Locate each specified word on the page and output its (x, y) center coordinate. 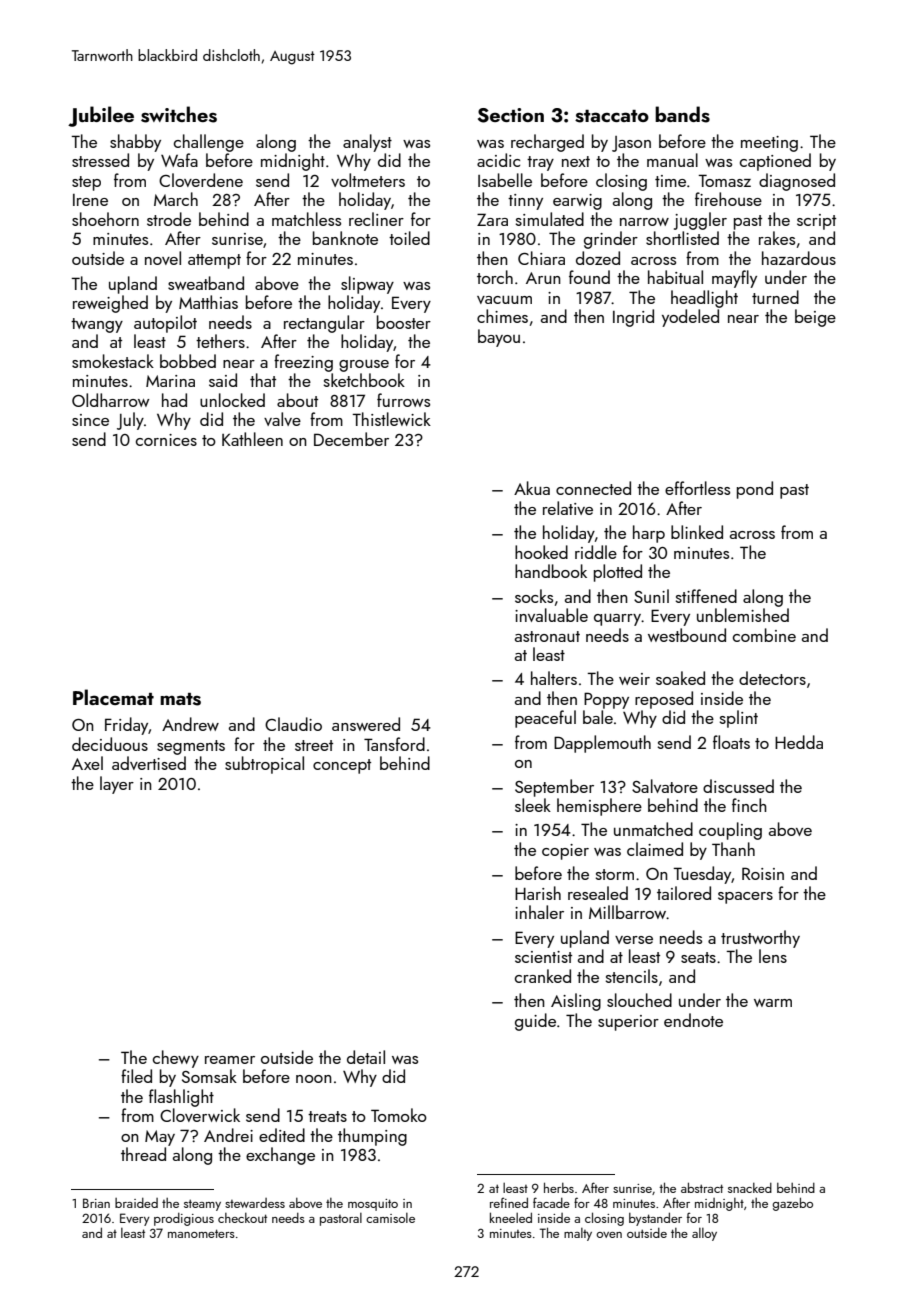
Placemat (113, 697)
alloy (704, 1234)
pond (755, 490)
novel (163, 258)
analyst (367, 143)
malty (578, 1234)
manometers (201, 1233)
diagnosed (797, 182)
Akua (532, 488)
